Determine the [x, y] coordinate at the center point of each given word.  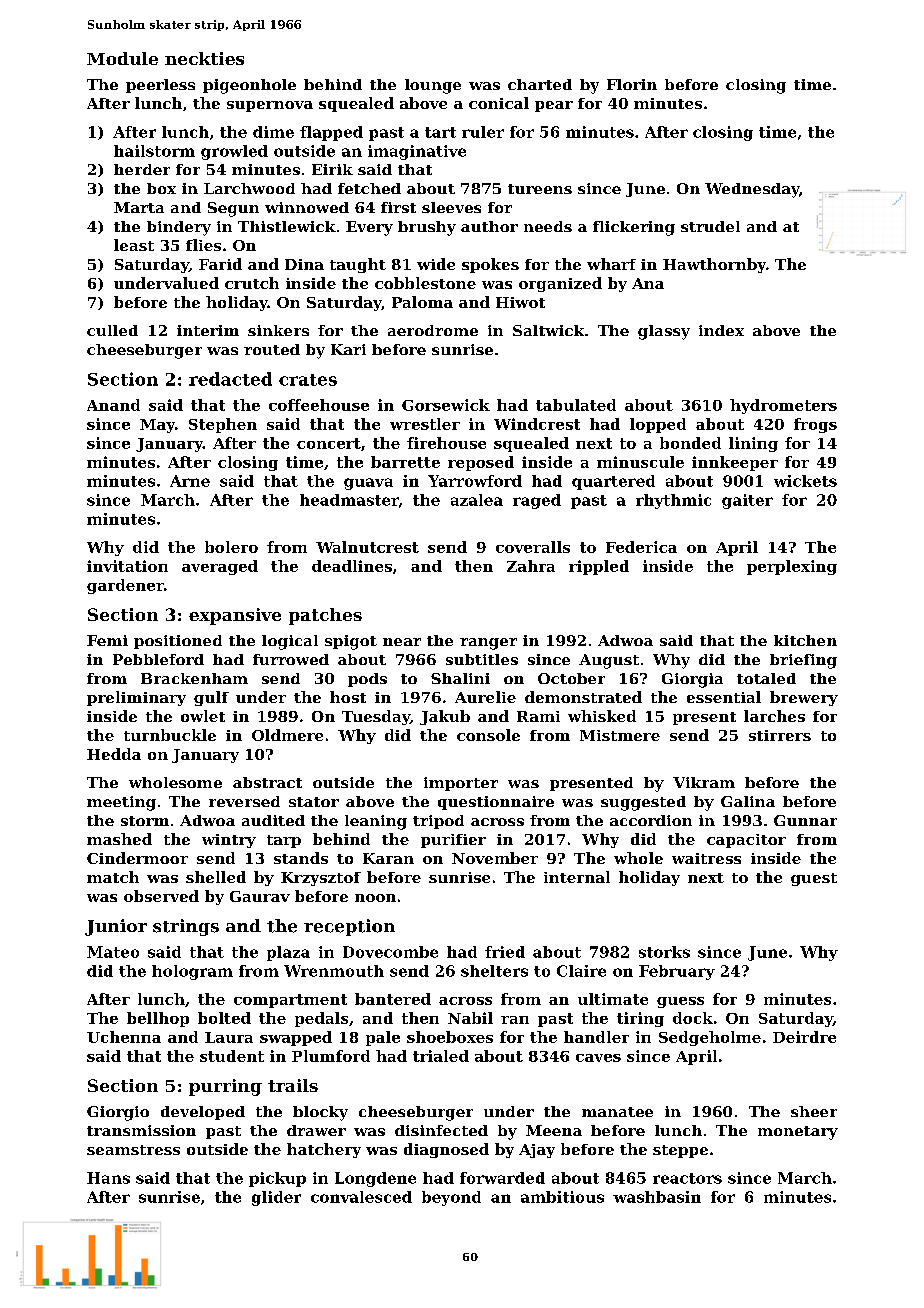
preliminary [136, 698]
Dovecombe [390, 952]
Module [122, 58]
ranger [488, 644]
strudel [710, 226]
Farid [220, 264]
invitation [127, 566]
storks [664, 952]
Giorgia [692, 680]
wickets [805, 481]
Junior [116, 927]
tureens [540, 189]
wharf [611, 264]
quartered [613, 482]
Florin [632, 84]
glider [276, 1198]
